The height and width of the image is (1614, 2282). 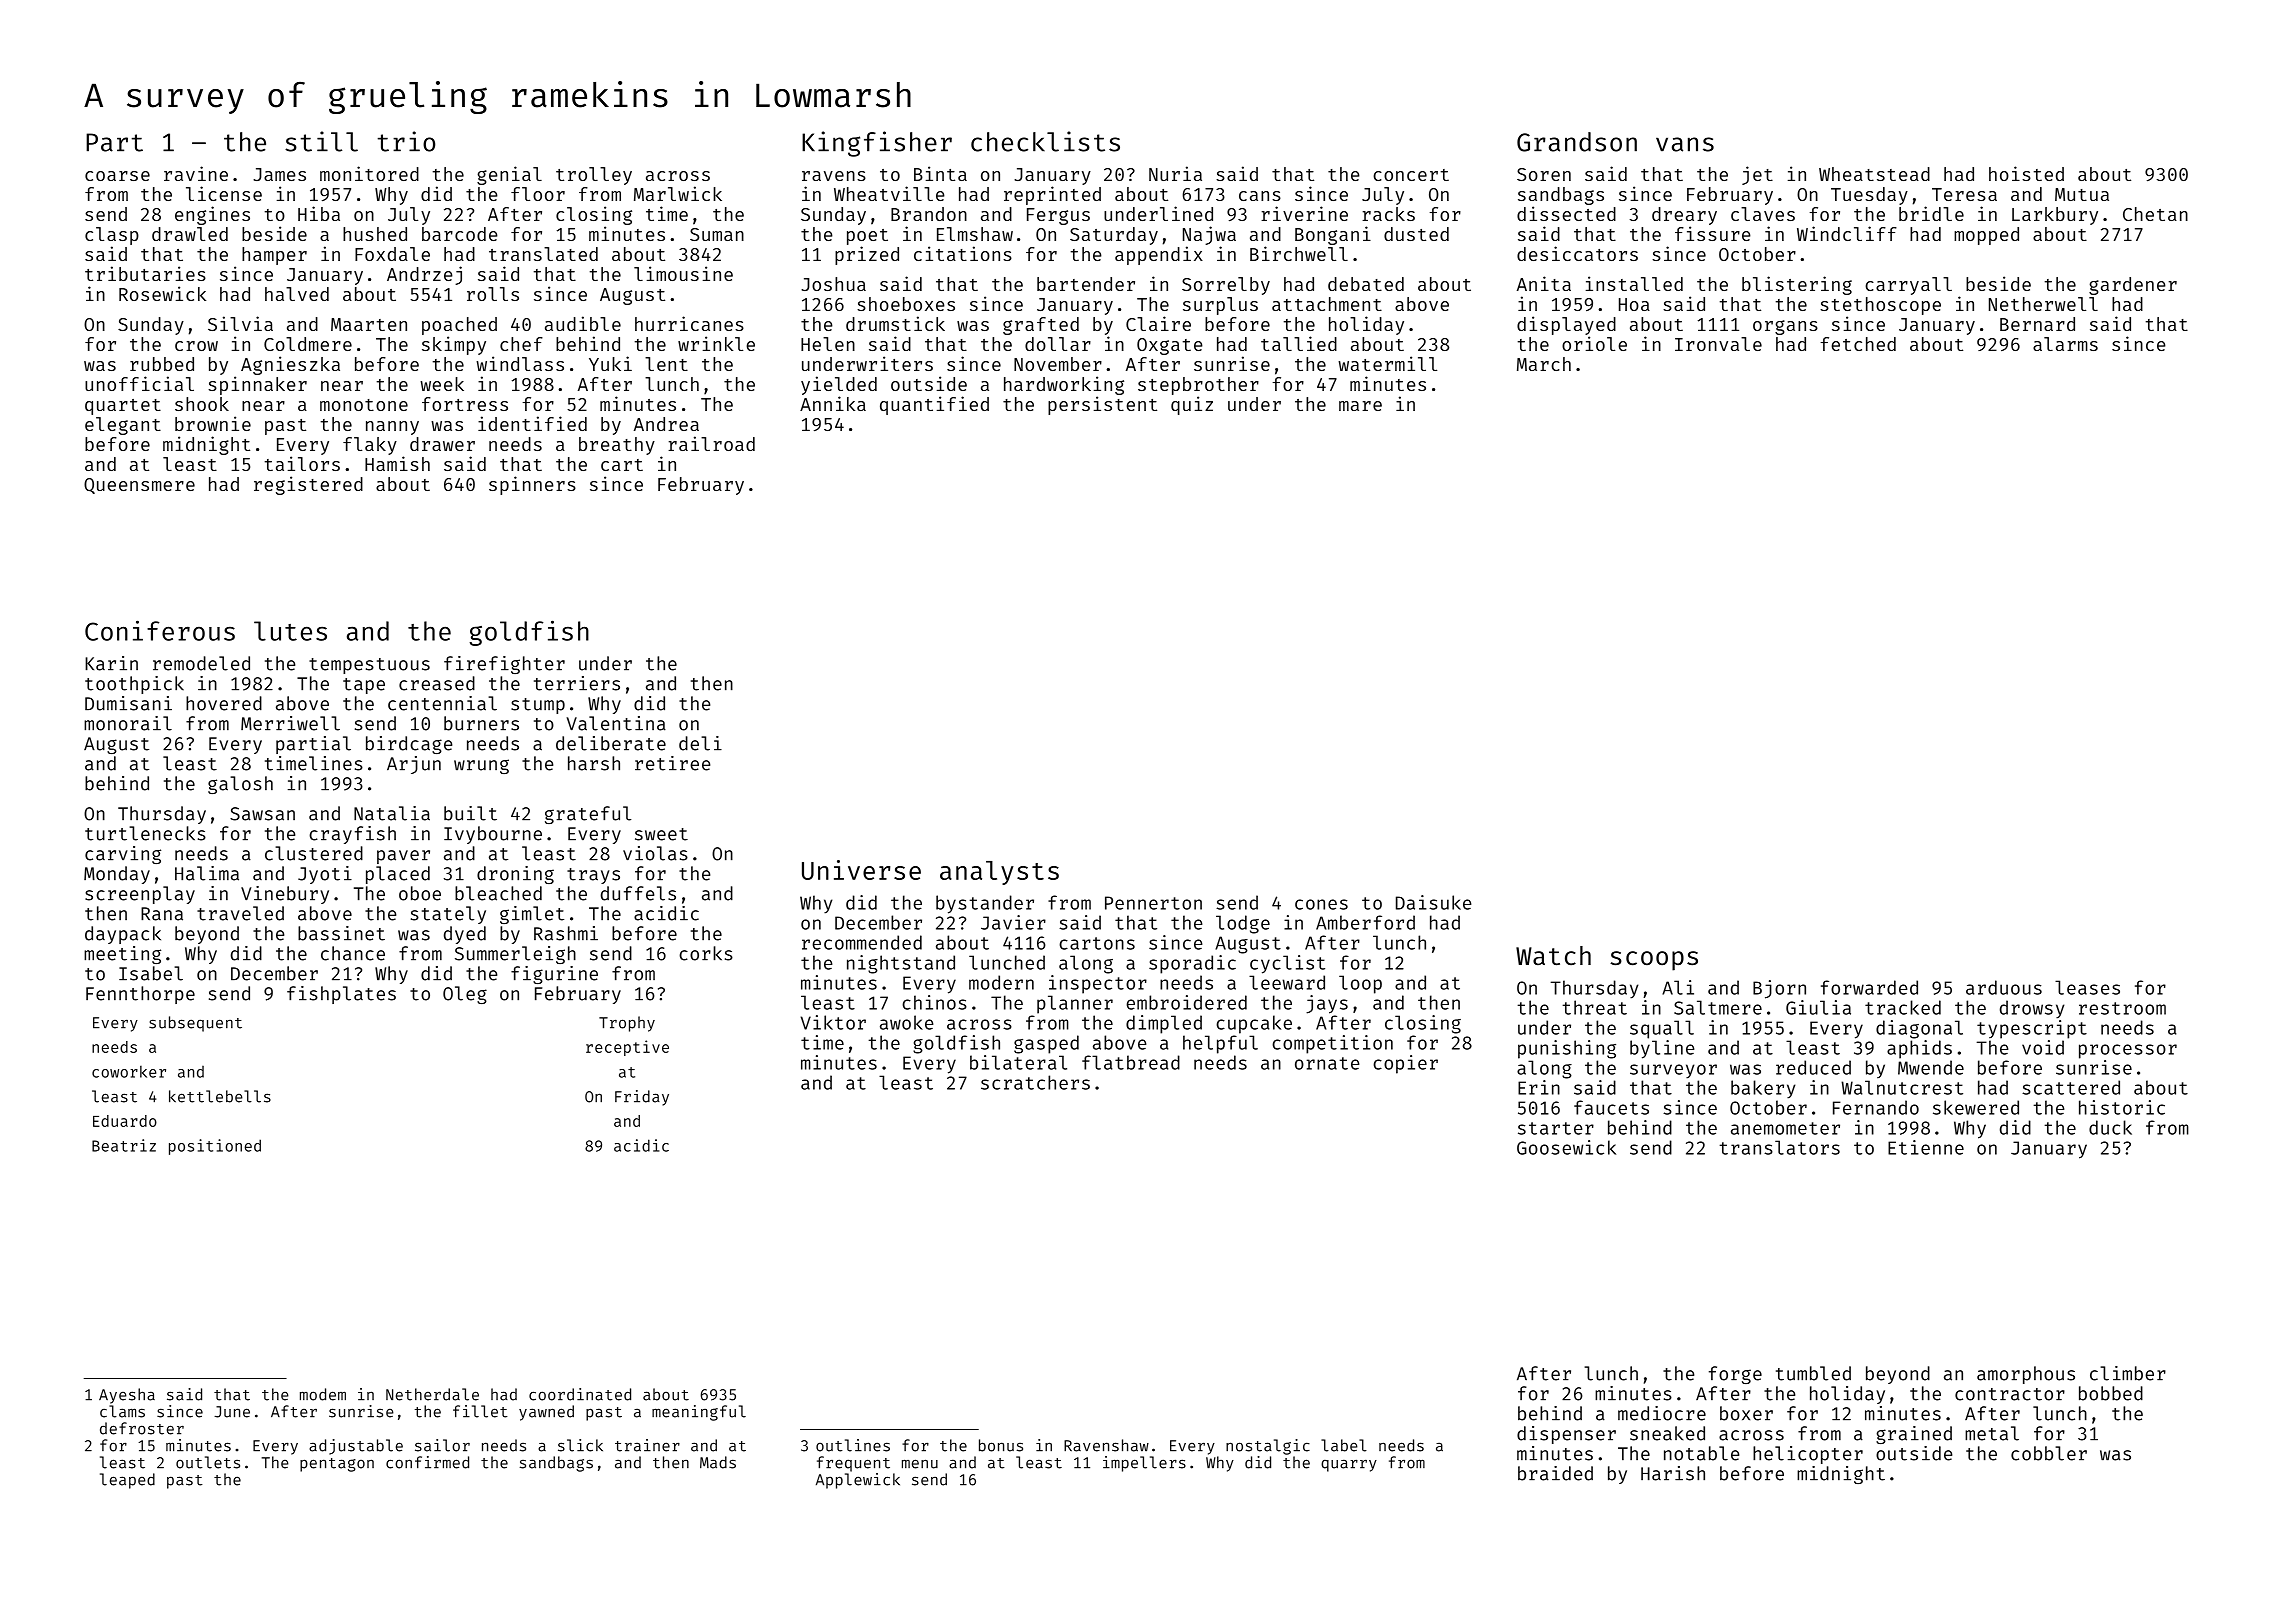 What do you see at coordinates (124, 1145) in the image?
I see `Beatriz` at bounding box center [124, 1145].
